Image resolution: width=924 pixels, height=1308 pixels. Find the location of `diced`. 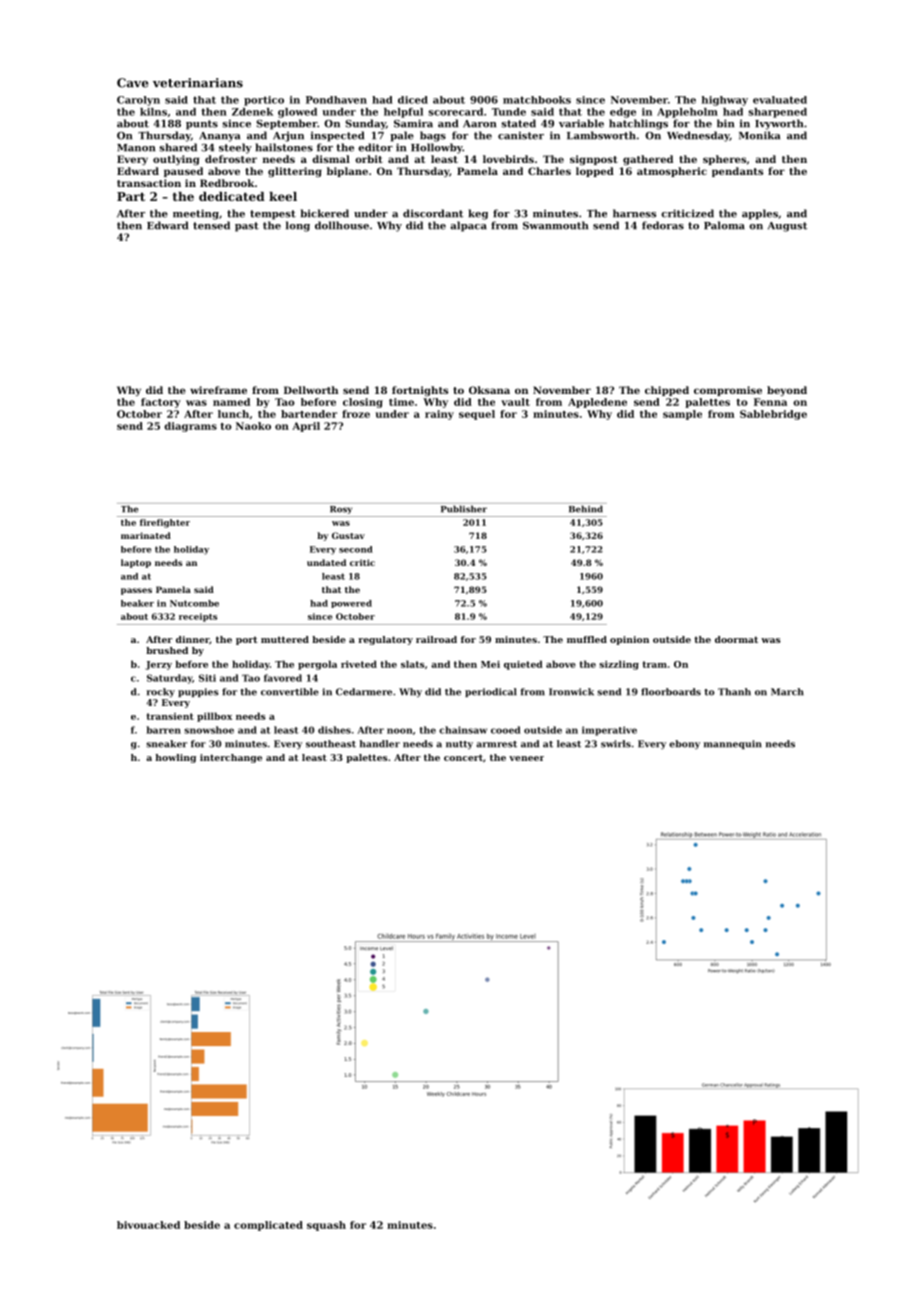

diced is located at coordinates (413, 100).
